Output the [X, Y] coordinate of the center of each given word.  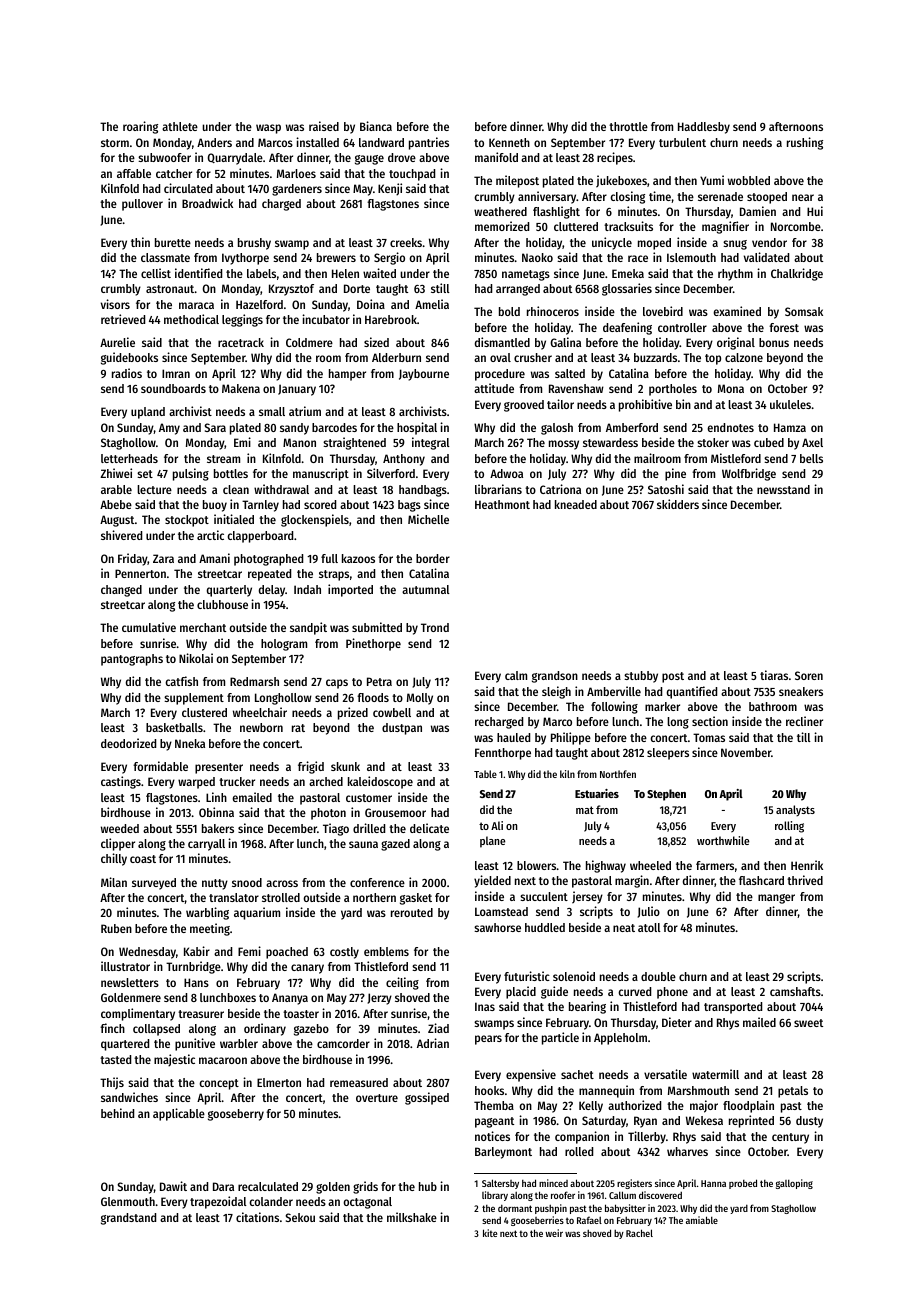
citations [257, 1217]
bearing [587, 1007]
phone [672, 993]
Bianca [376, 126]
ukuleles [790, 404]
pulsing [191, 474]
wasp [268, 129]
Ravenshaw [576, 388]
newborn [261, 727]
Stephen [666, 795]
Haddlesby [704, 128]
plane [492, 842]
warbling [207, 913]
